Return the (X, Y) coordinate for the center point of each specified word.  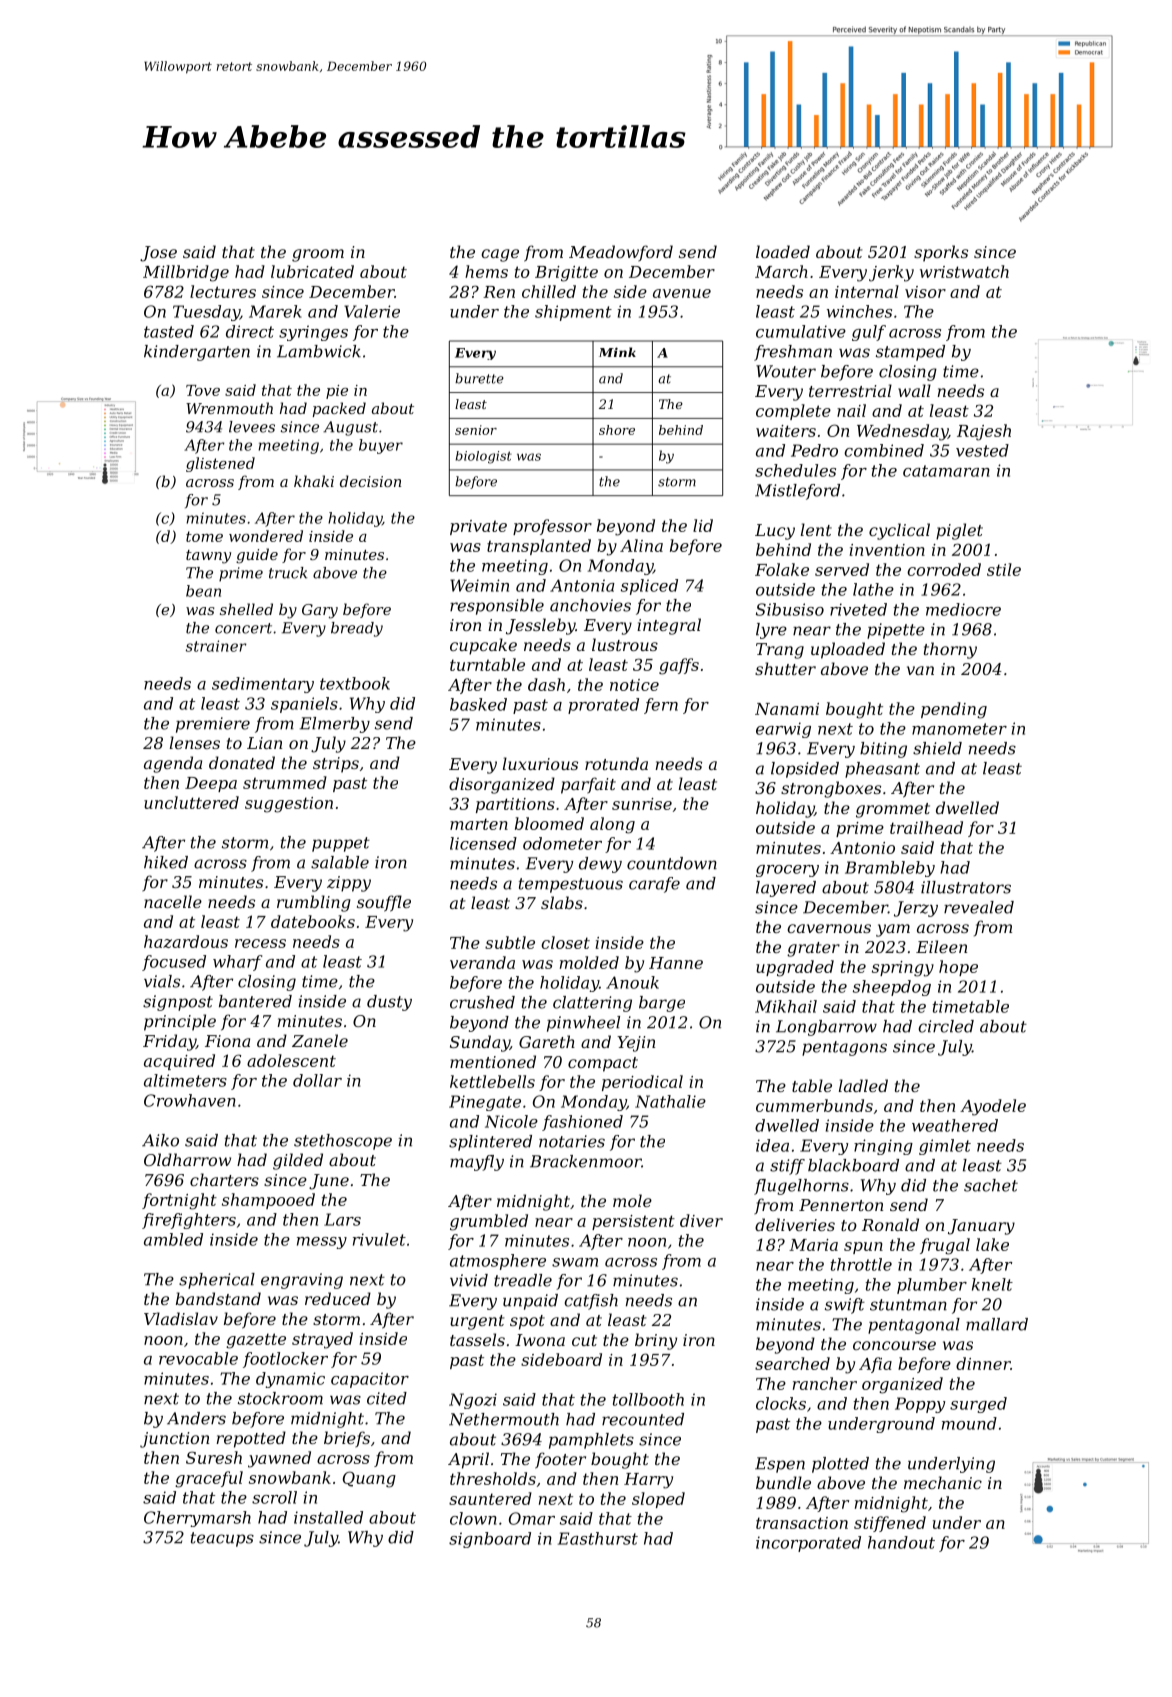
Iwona (540, 1340)
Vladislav (181, 1318)
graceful (209, 1479)
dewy (600, 865)
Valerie (372, 311)
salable (340, 862)
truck (288, 573)
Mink (617, 352)
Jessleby (541, 626)
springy (903, 969)
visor (925, 292)
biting (883, 750)
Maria (813, 1245)
